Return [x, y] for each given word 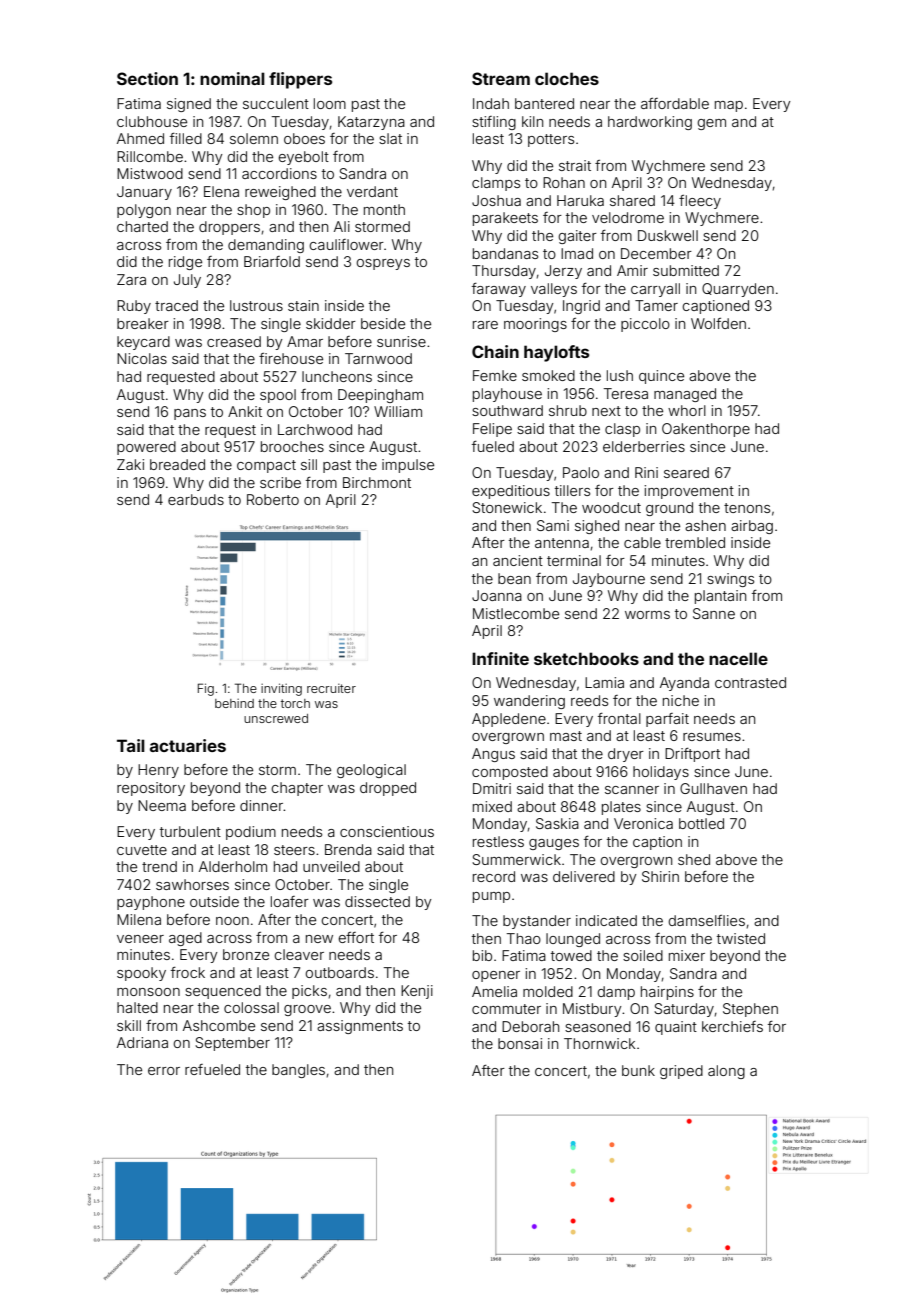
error [164, 1071]
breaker [143, 323]
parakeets [505, 219]
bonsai [520, 1043]
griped [681, 1072]
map [729, 106]
